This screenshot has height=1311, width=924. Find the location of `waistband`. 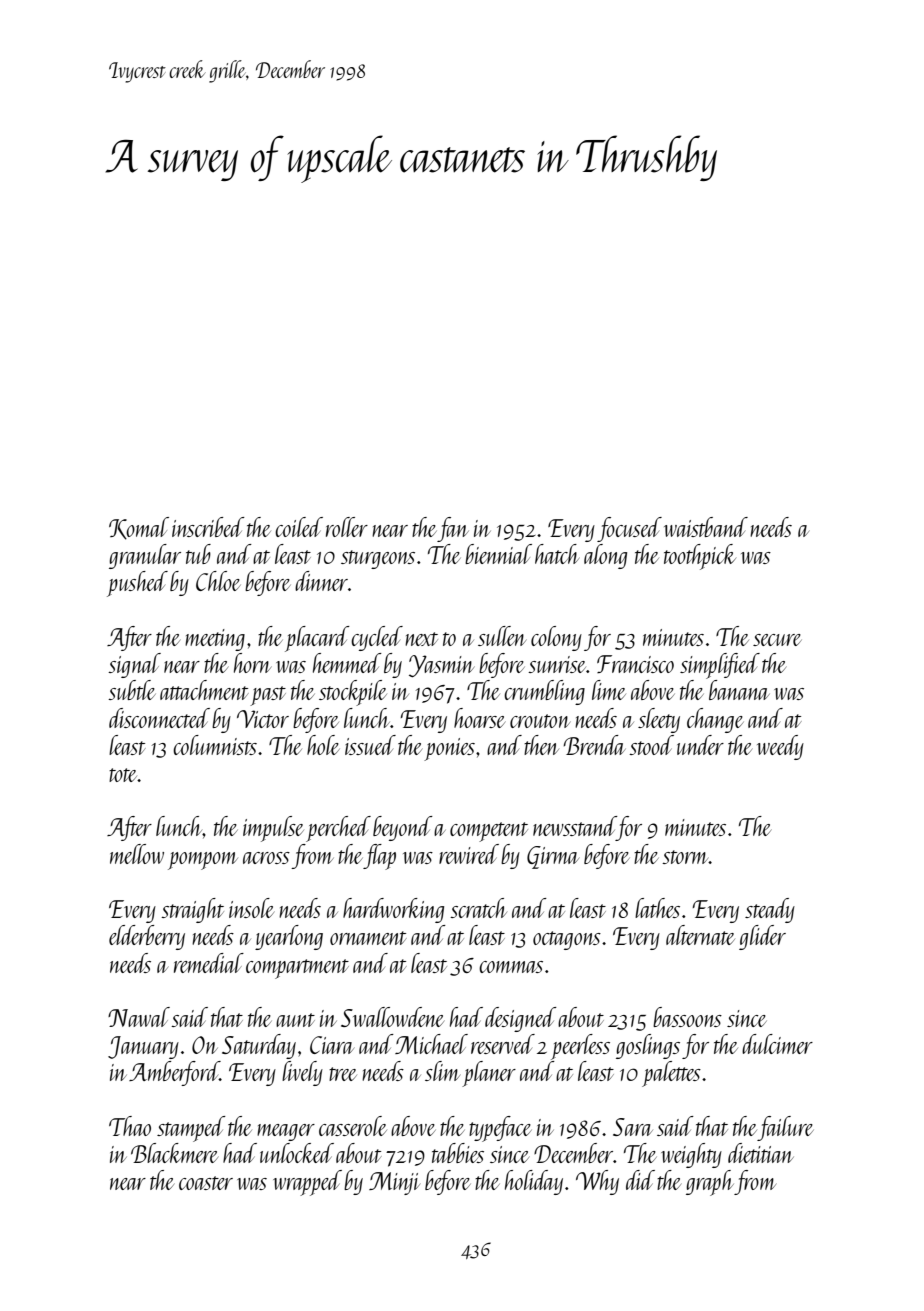

waistband is located at coordinates (706, 527).
